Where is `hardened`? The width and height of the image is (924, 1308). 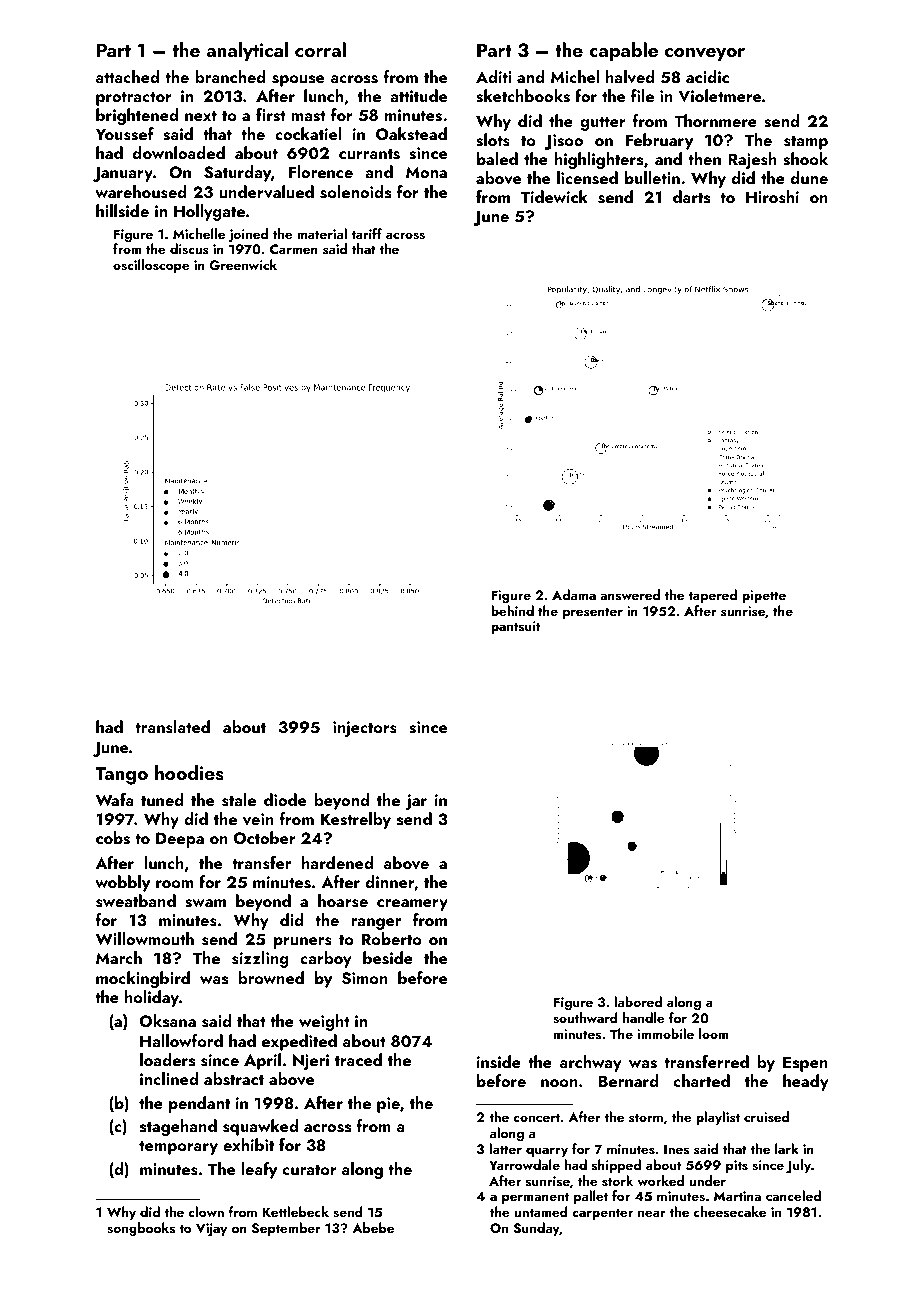
hardened is located at coordinates (337, 862).
